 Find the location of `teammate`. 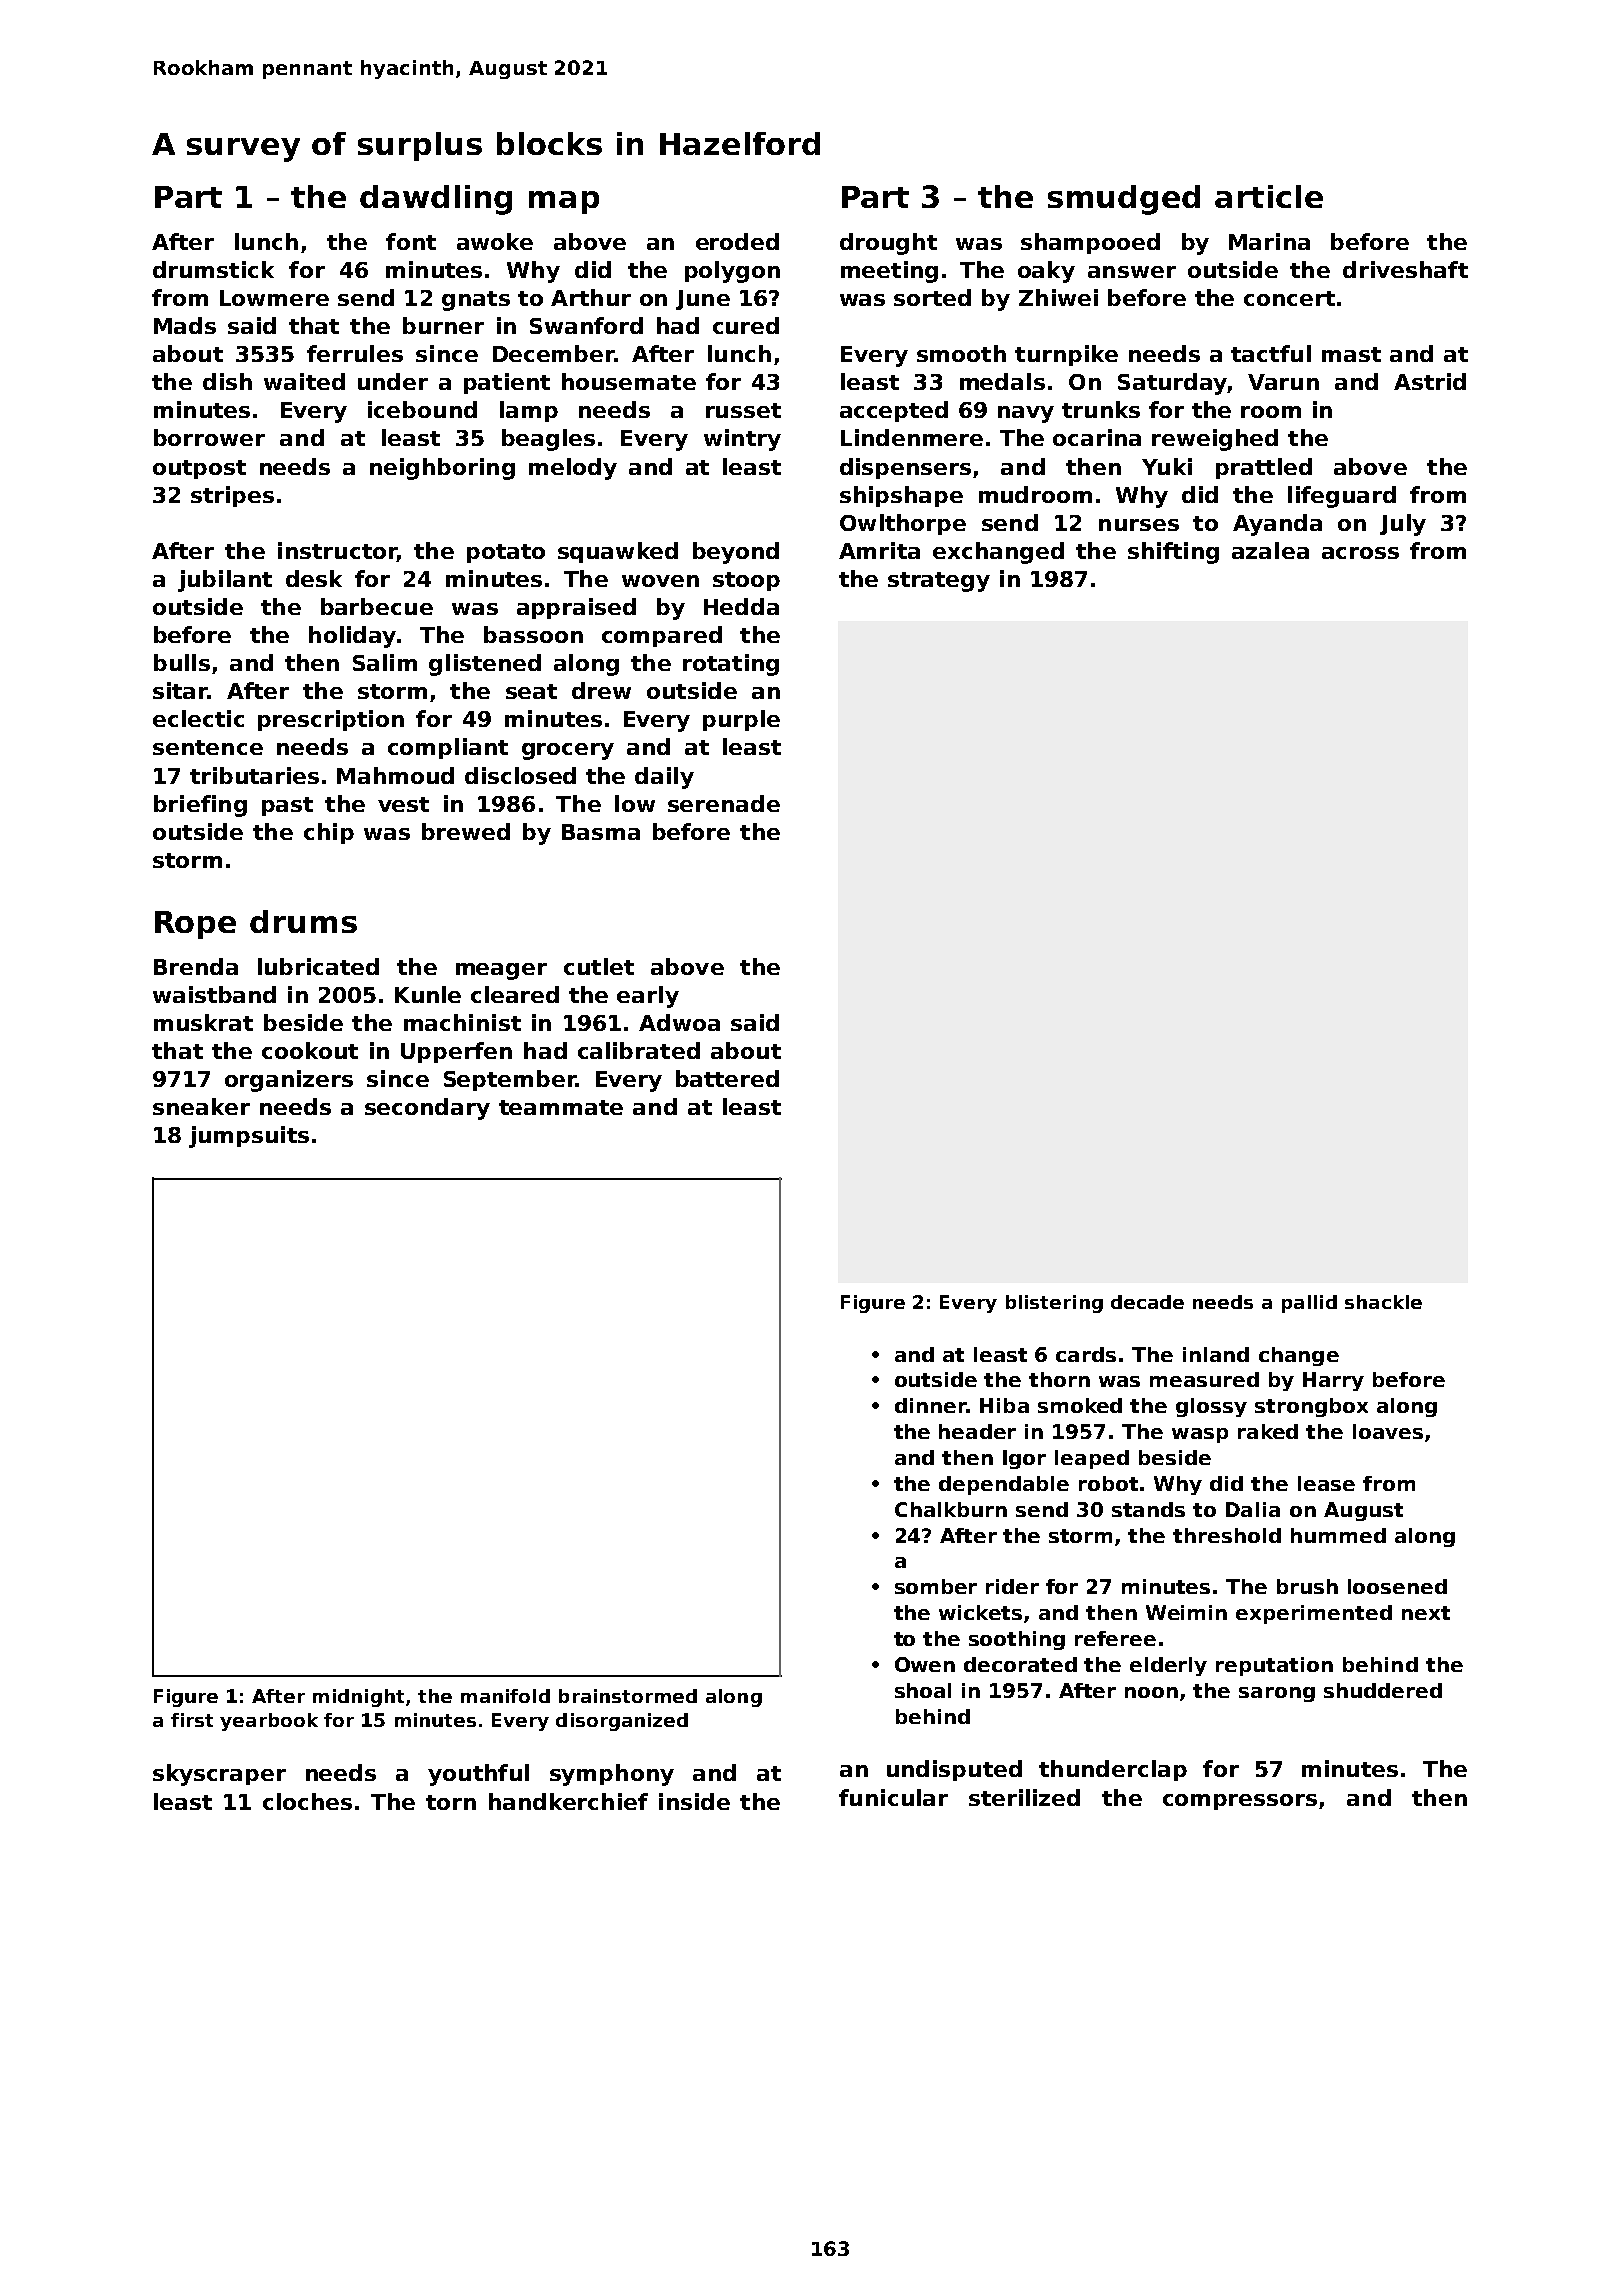

teammate is located at coordinates (561, 1107).
